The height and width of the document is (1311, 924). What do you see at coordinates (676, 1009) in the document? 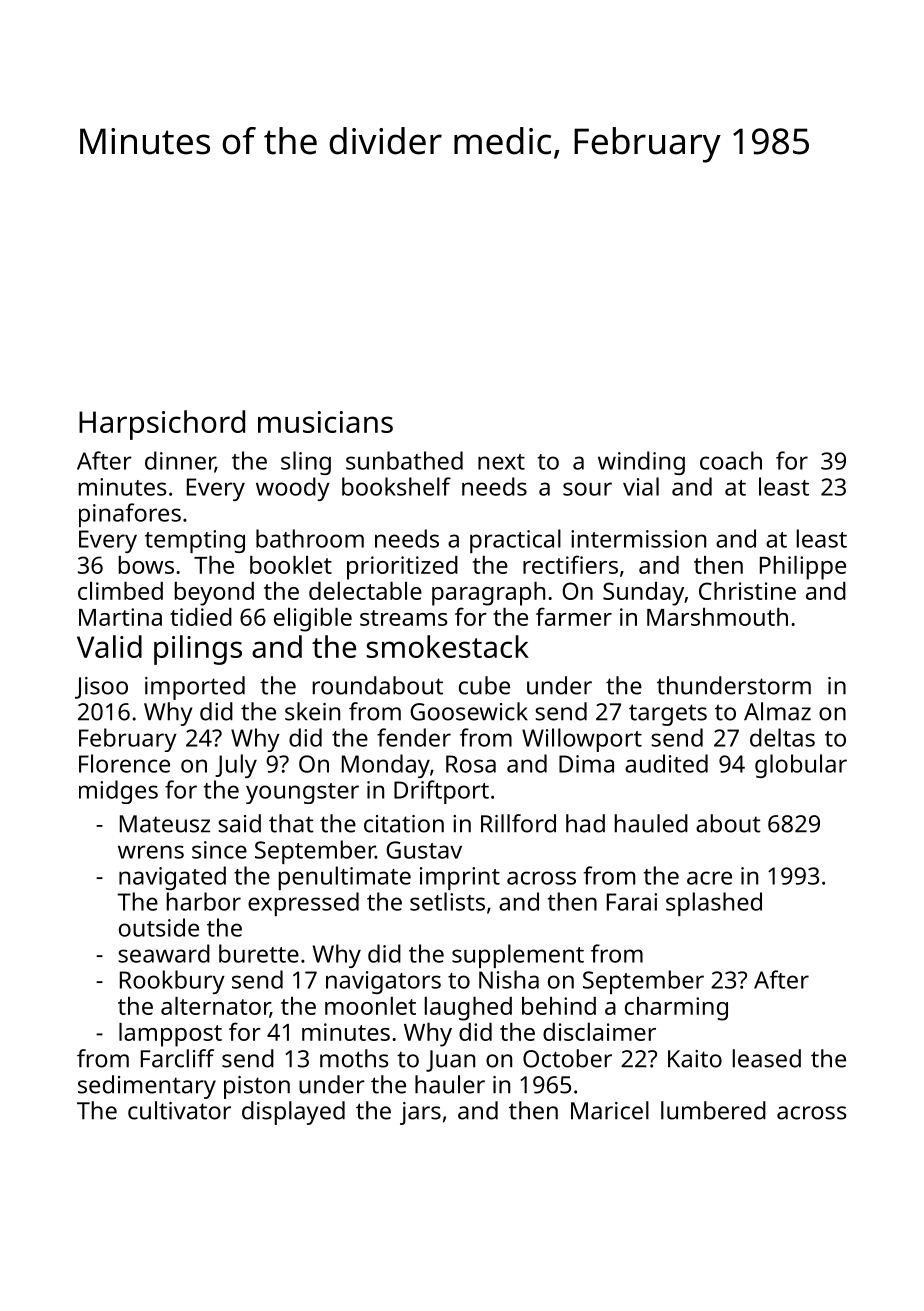
I see `charming` at bounding box center [676, 1009].
